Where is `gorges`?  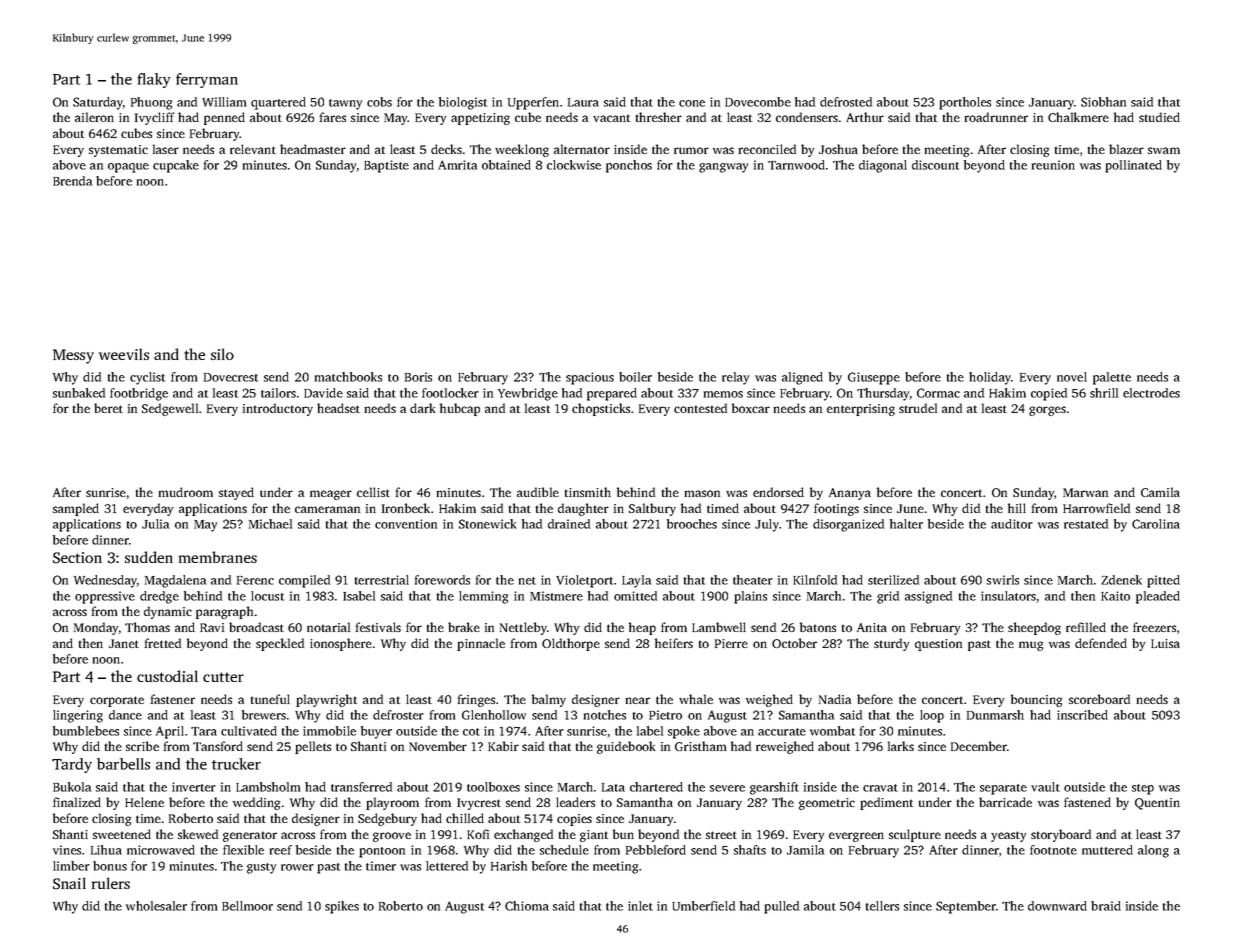
gorges is located at coordinates (1047, 411).
